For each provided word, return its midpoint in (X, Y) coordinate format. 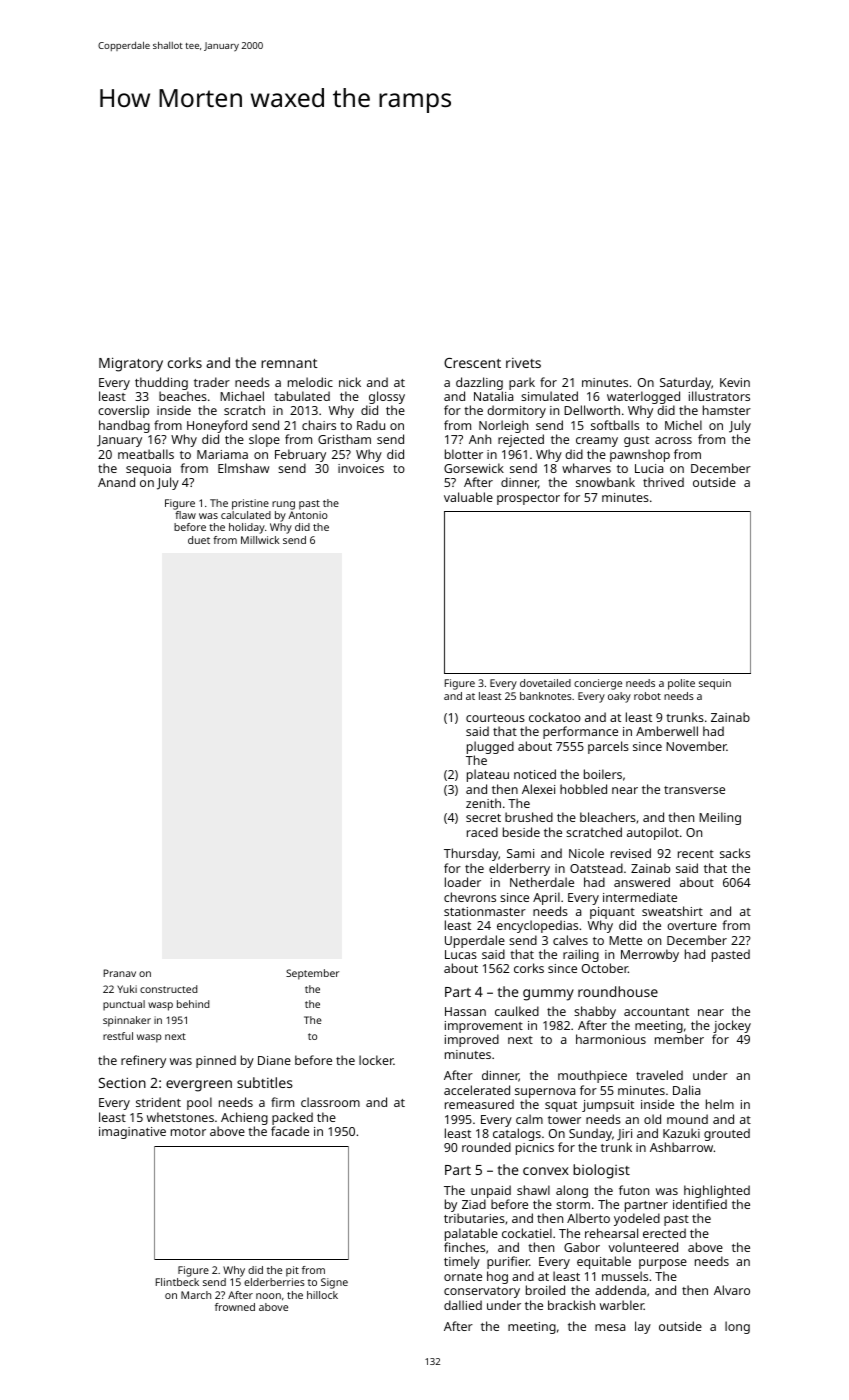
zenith (483, 803)
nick (350, 382)
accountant (656, 1012)
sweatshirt (672, 911)
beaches (183, 396)
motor (188, 1132)
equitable (604, 1262)
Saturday (685, 383)
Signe (334, 1283)
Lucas (461, 954)
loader (463, 882)
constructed (168, 989)
